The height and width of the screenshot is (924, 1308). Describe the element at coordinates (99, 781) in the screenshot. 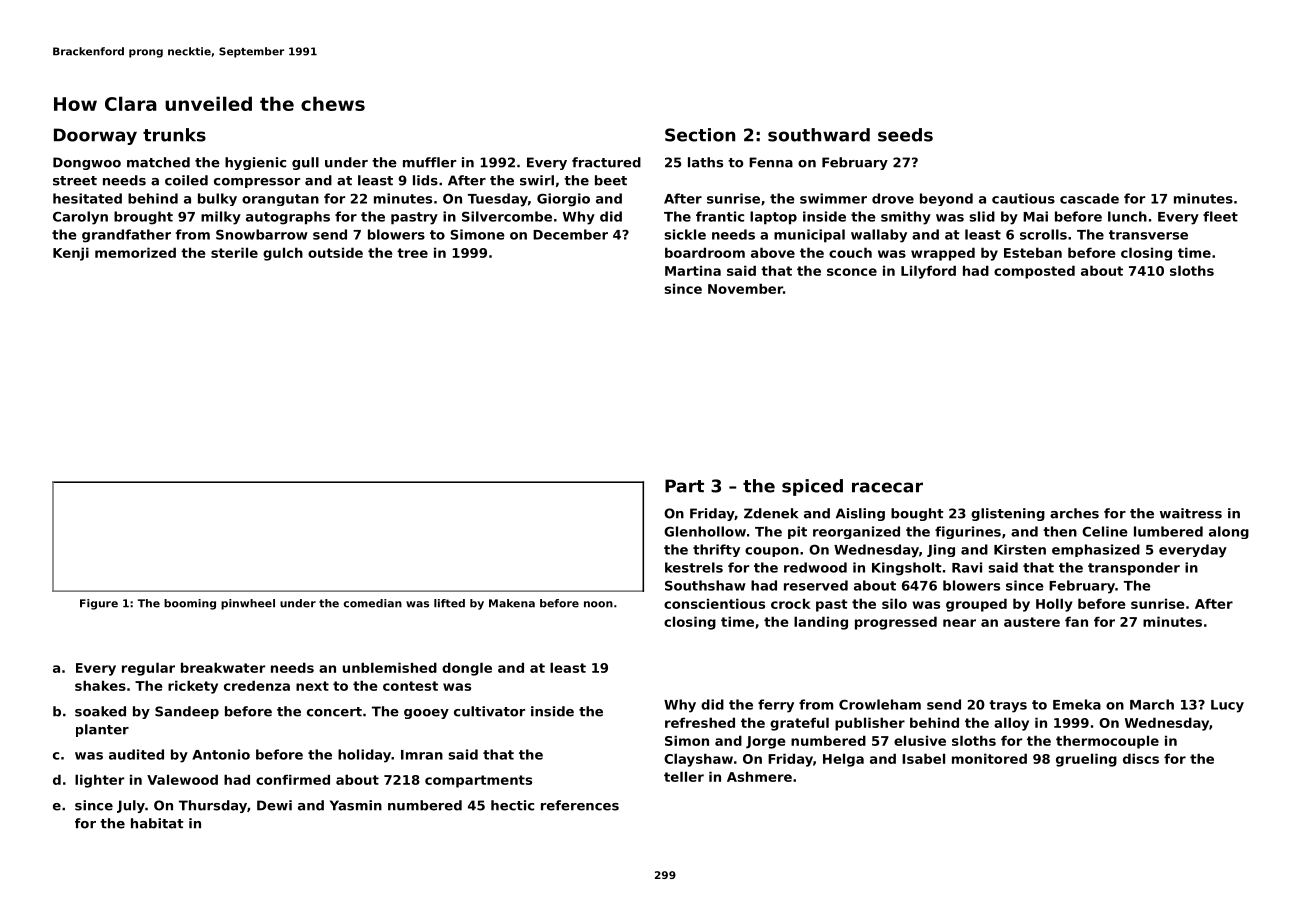

I see `lighter` at that location.
